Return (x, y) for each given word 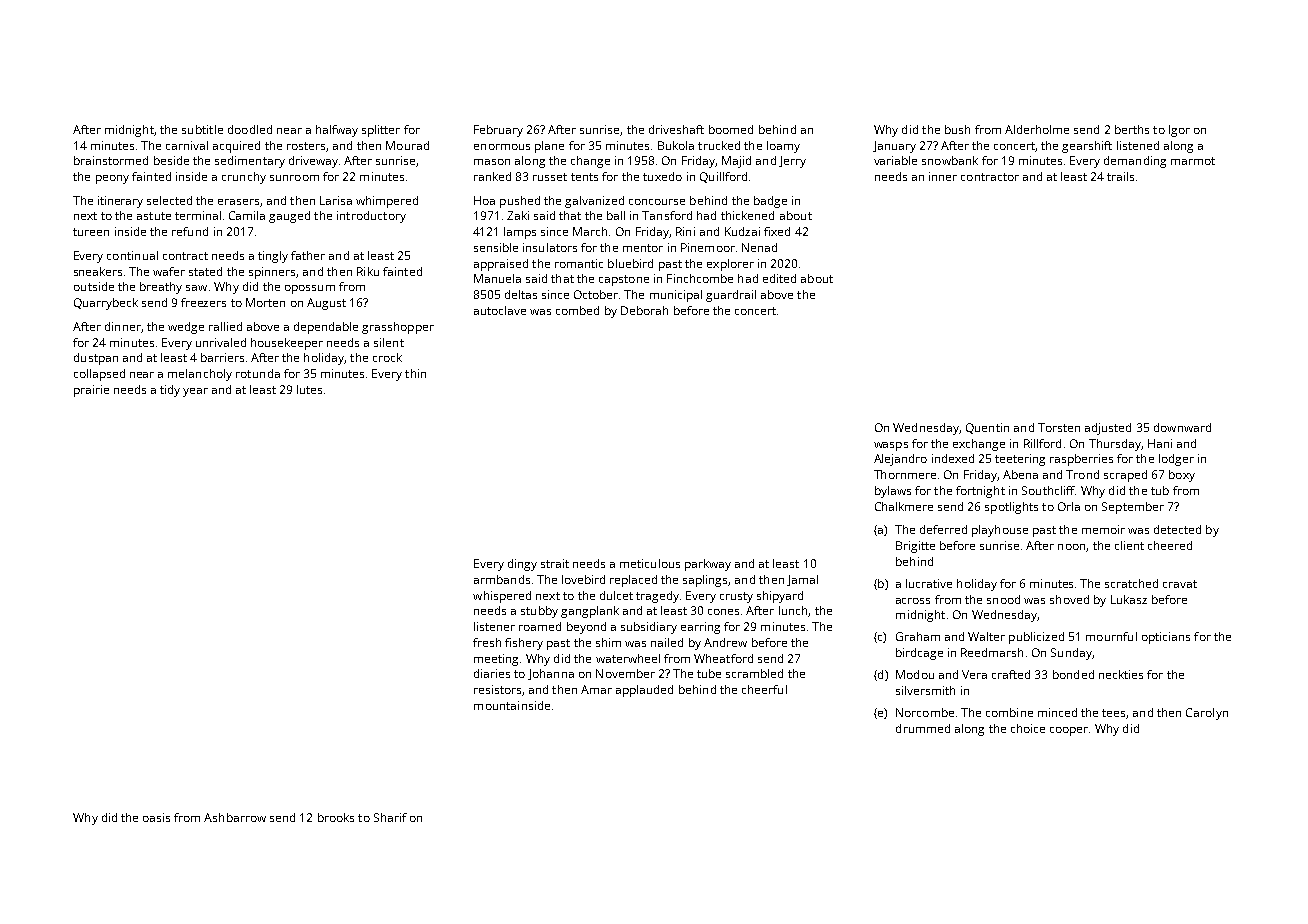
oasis (156, 817)
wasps (891, 446)
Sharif (390, 817)
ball (616, 215)
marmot (1193, 161)
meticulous (650, 563)
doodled (250, 129)
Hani (1160, 443)
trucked (719, 145)
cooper (1069, 731)
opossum (310, 289)
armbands (502, 579)
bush (957, 129)
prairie (91, 391)
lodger (1176, 460)
